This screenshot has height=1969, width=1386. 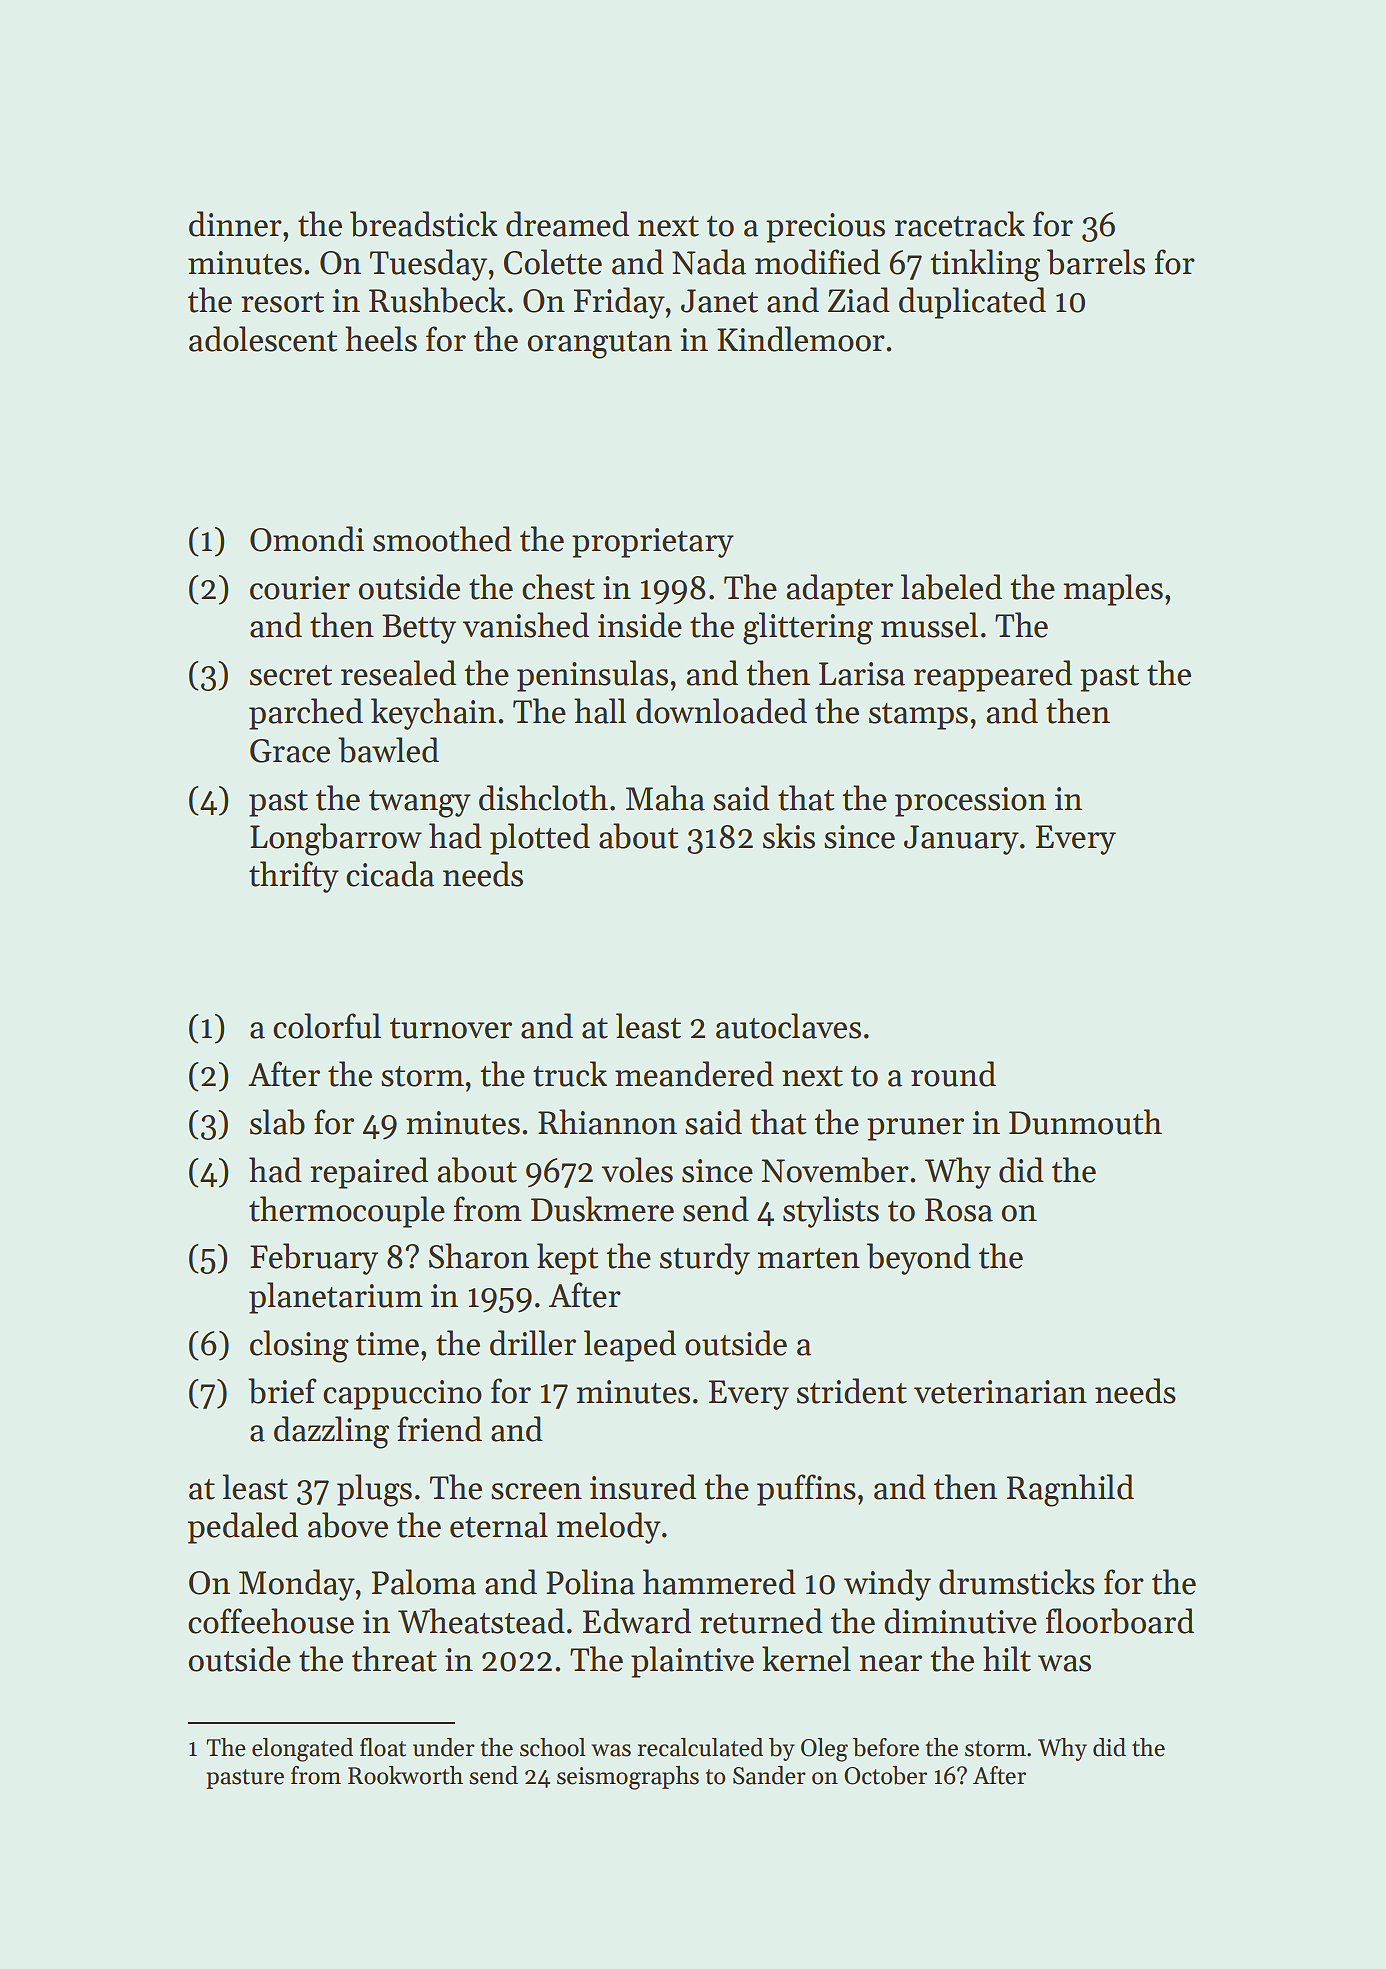 I want to click on downloaded, so click(x=721, y=711).
